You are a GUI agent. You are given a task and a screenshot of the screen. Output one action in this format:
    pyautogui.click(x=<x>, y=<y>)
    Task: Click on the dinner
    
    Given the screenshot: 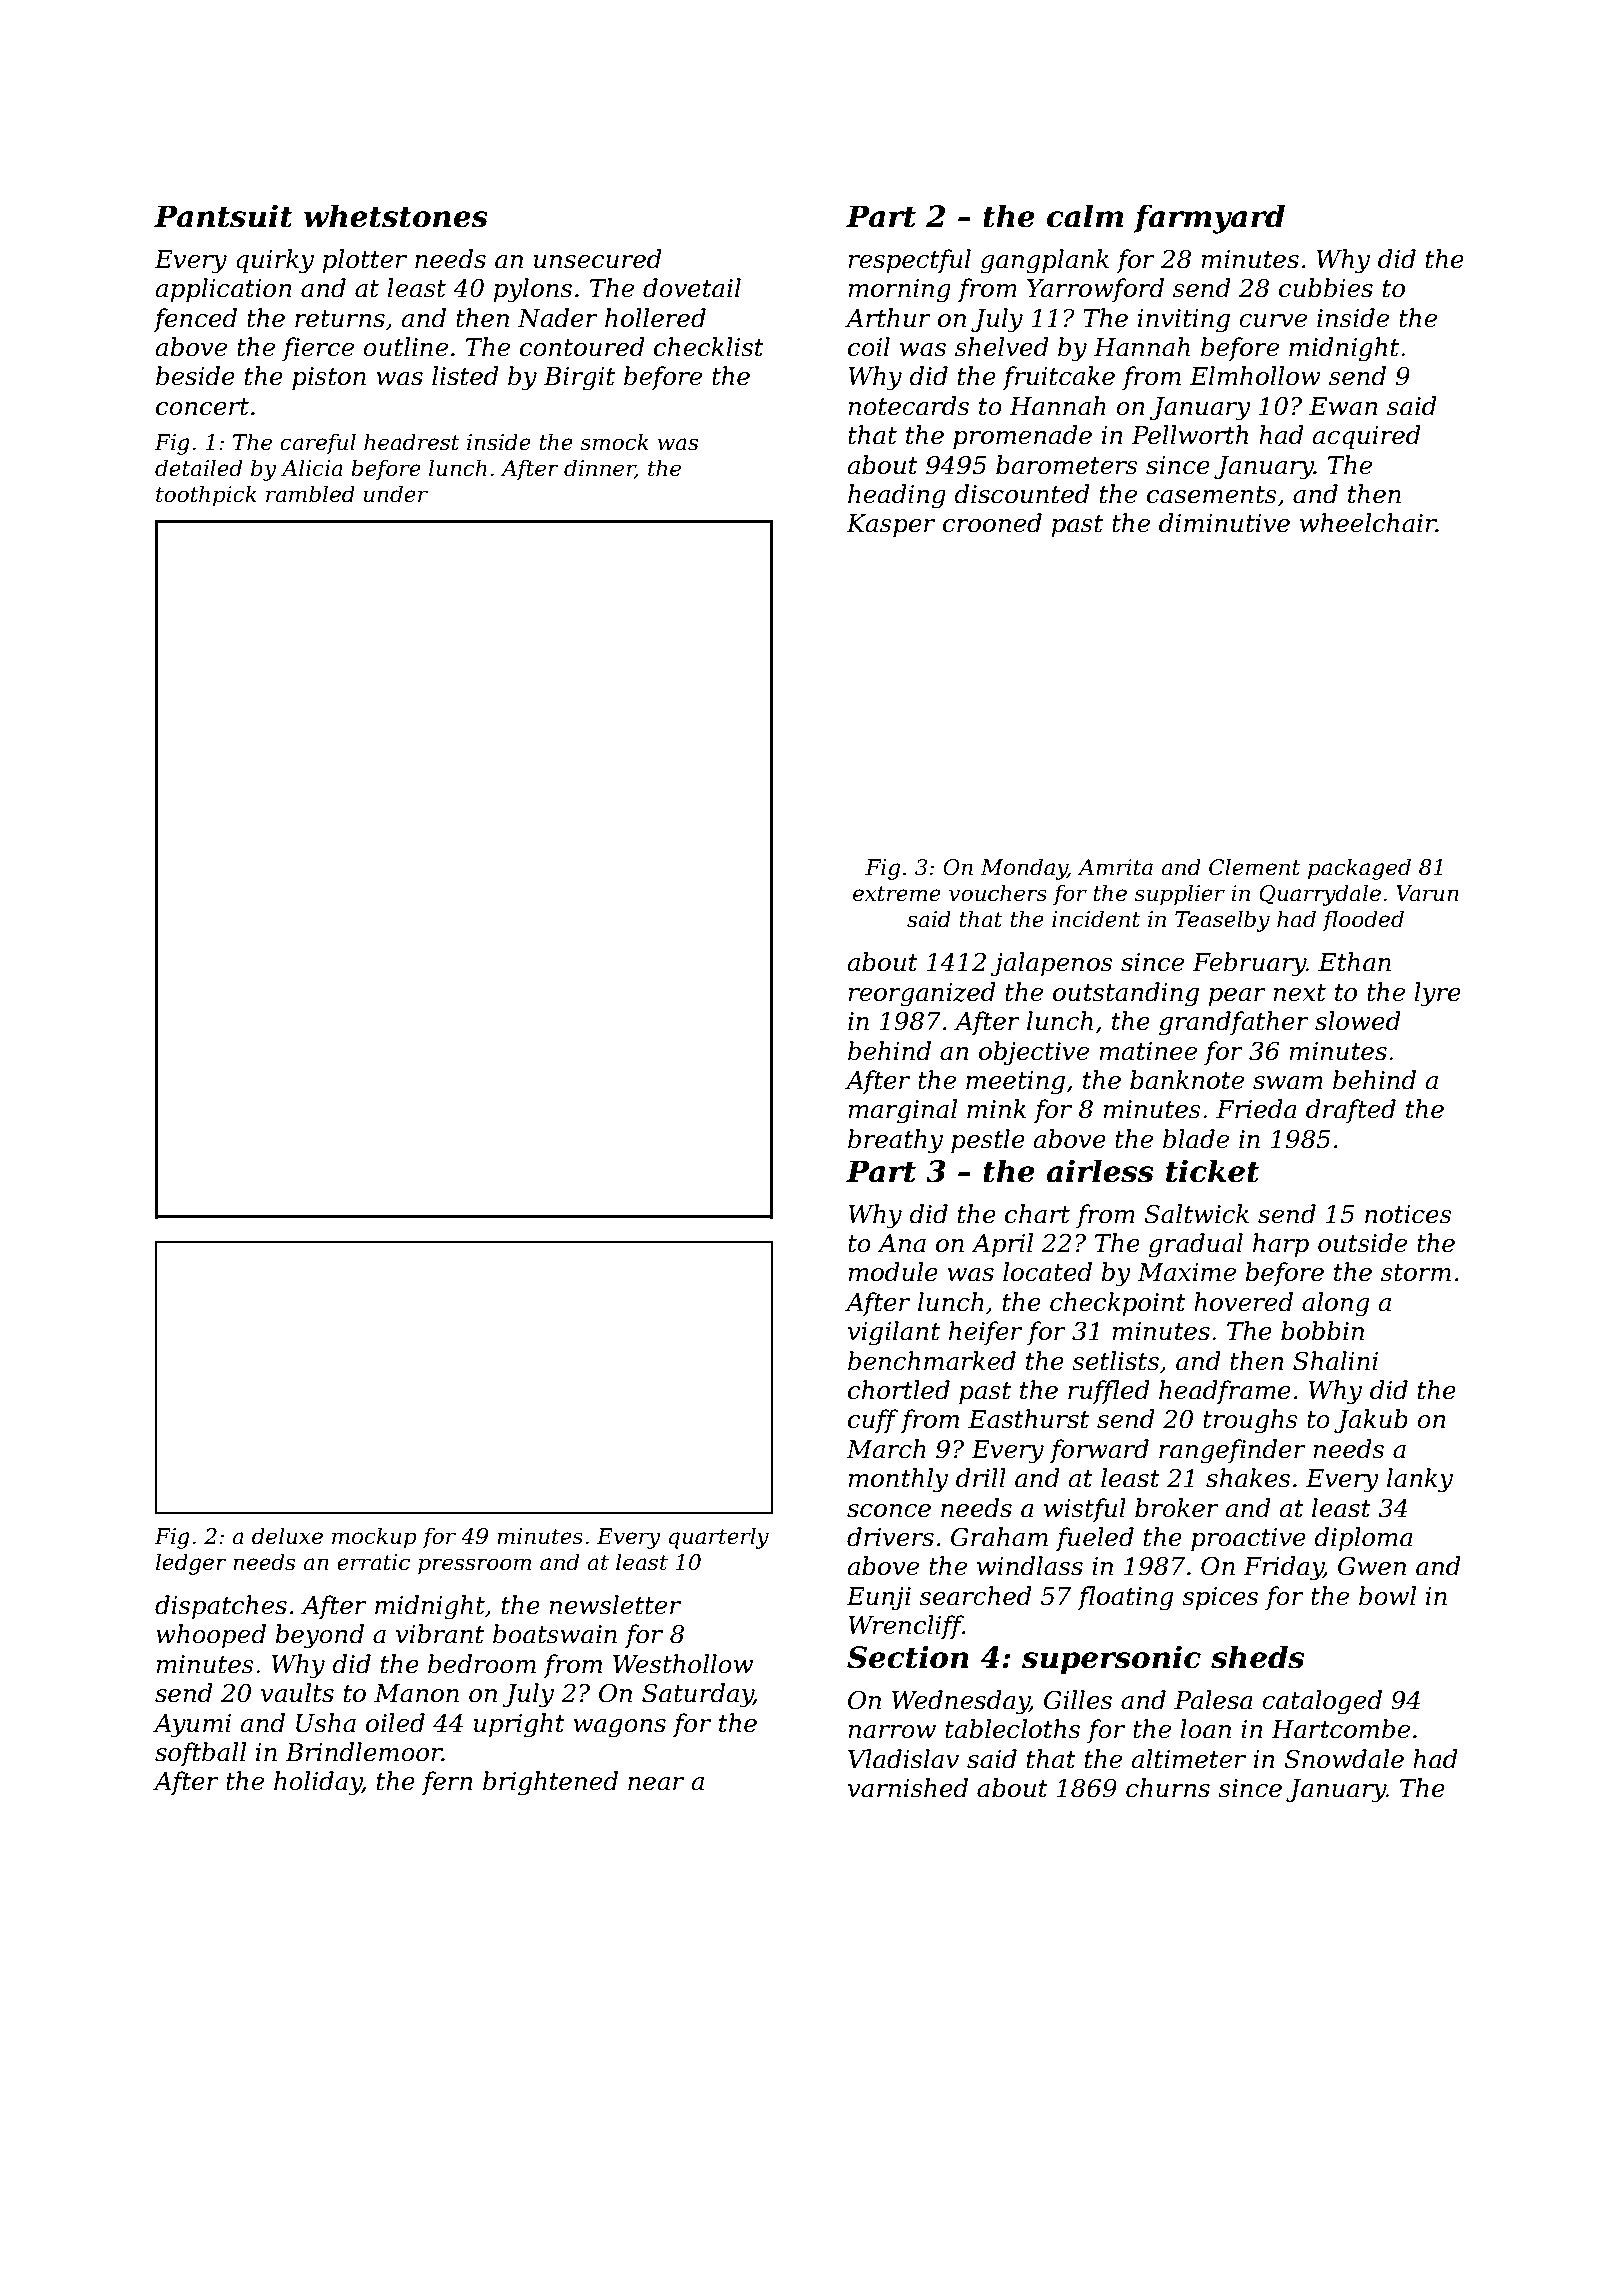 What is the action you would take?
    pyautogui.click(x=599, y=469)
